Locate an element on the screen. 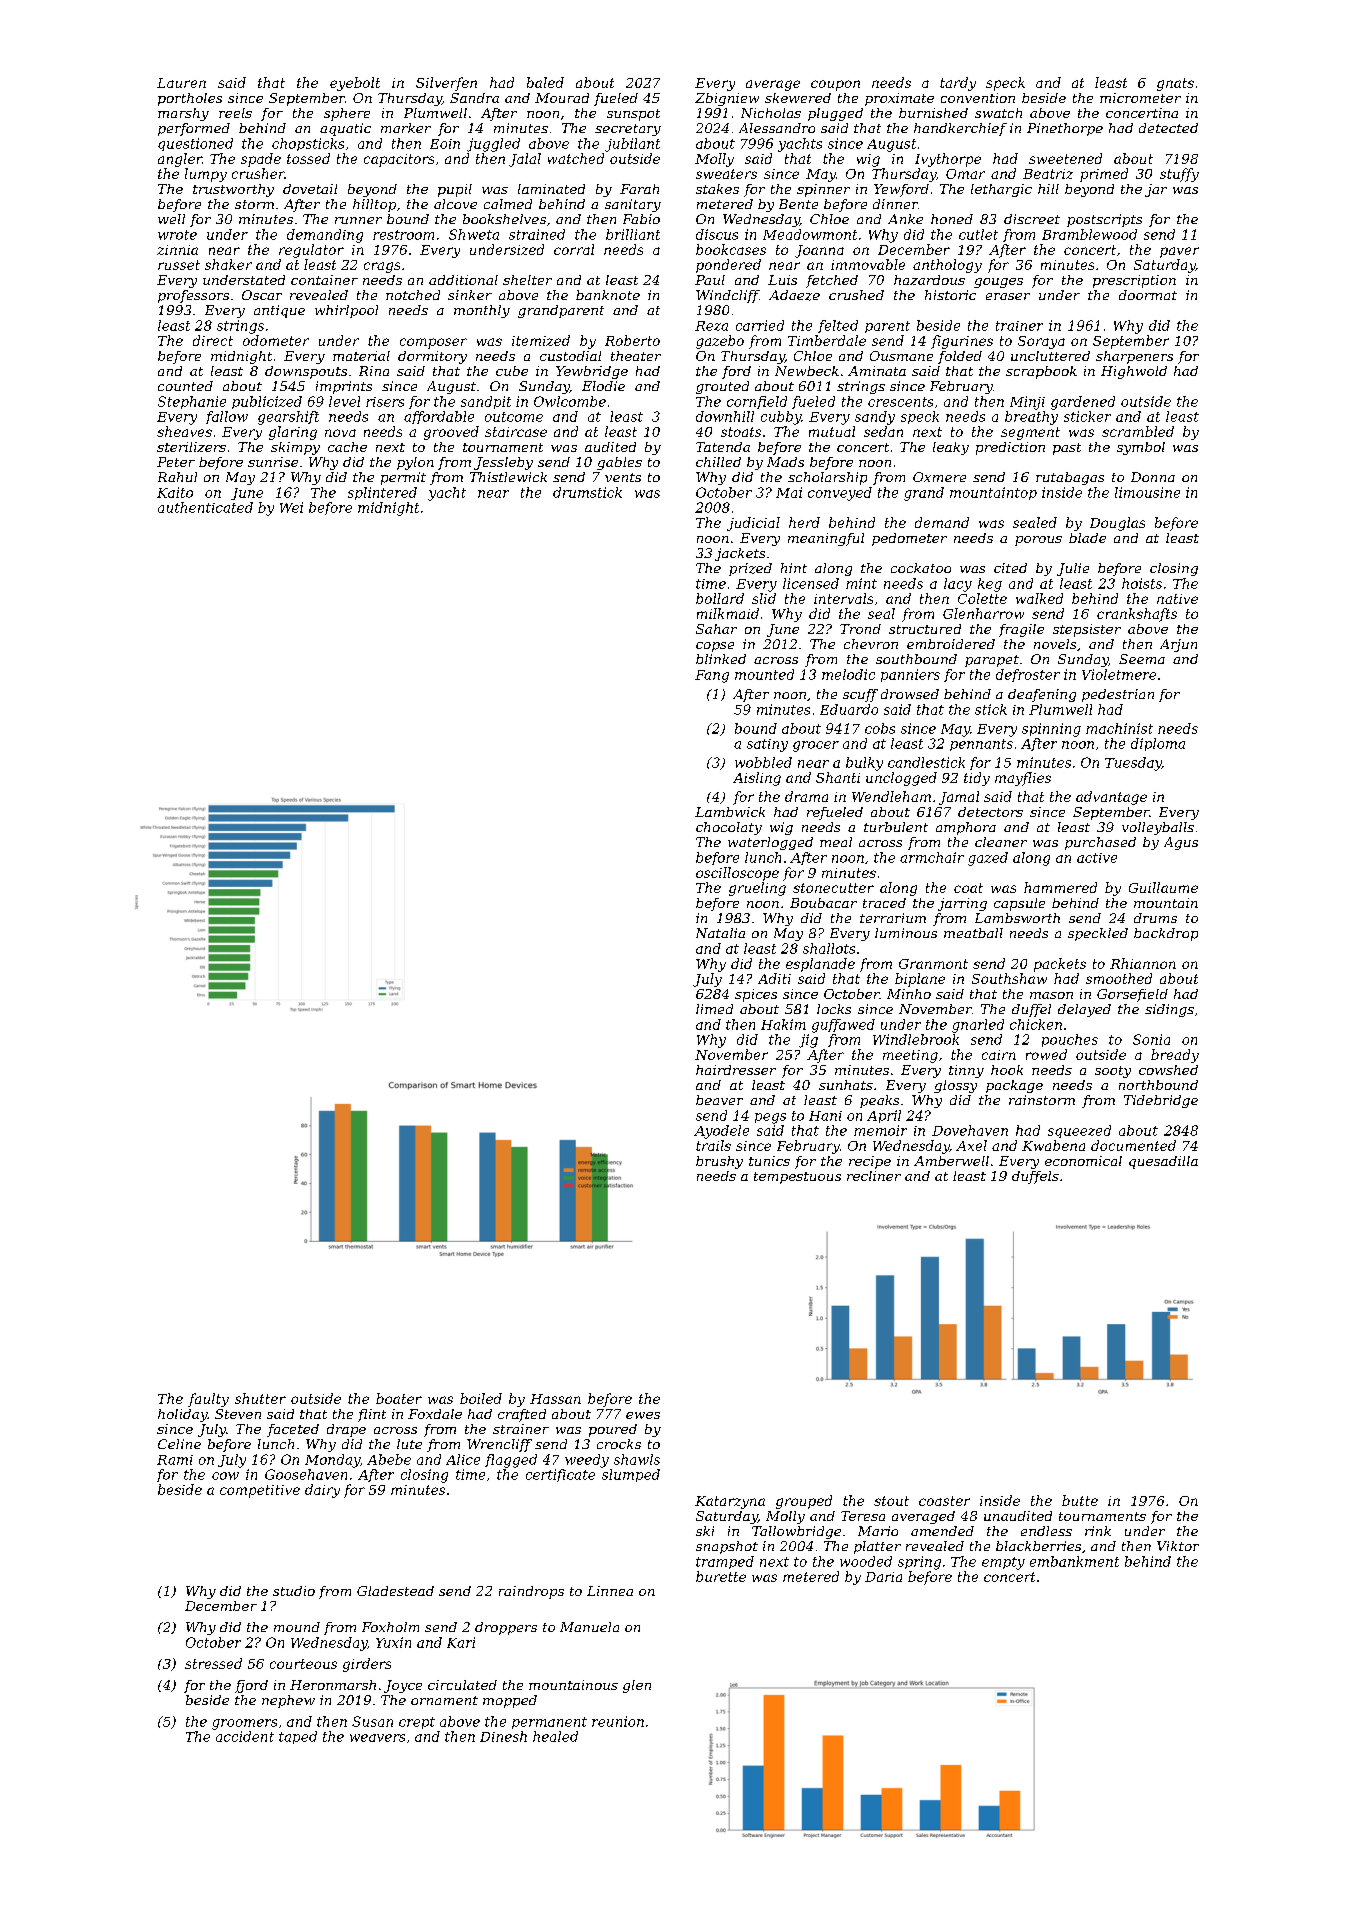 The width and height of the screenshot is (1356, 1918). coupon is located at coordinates (835, 85).
